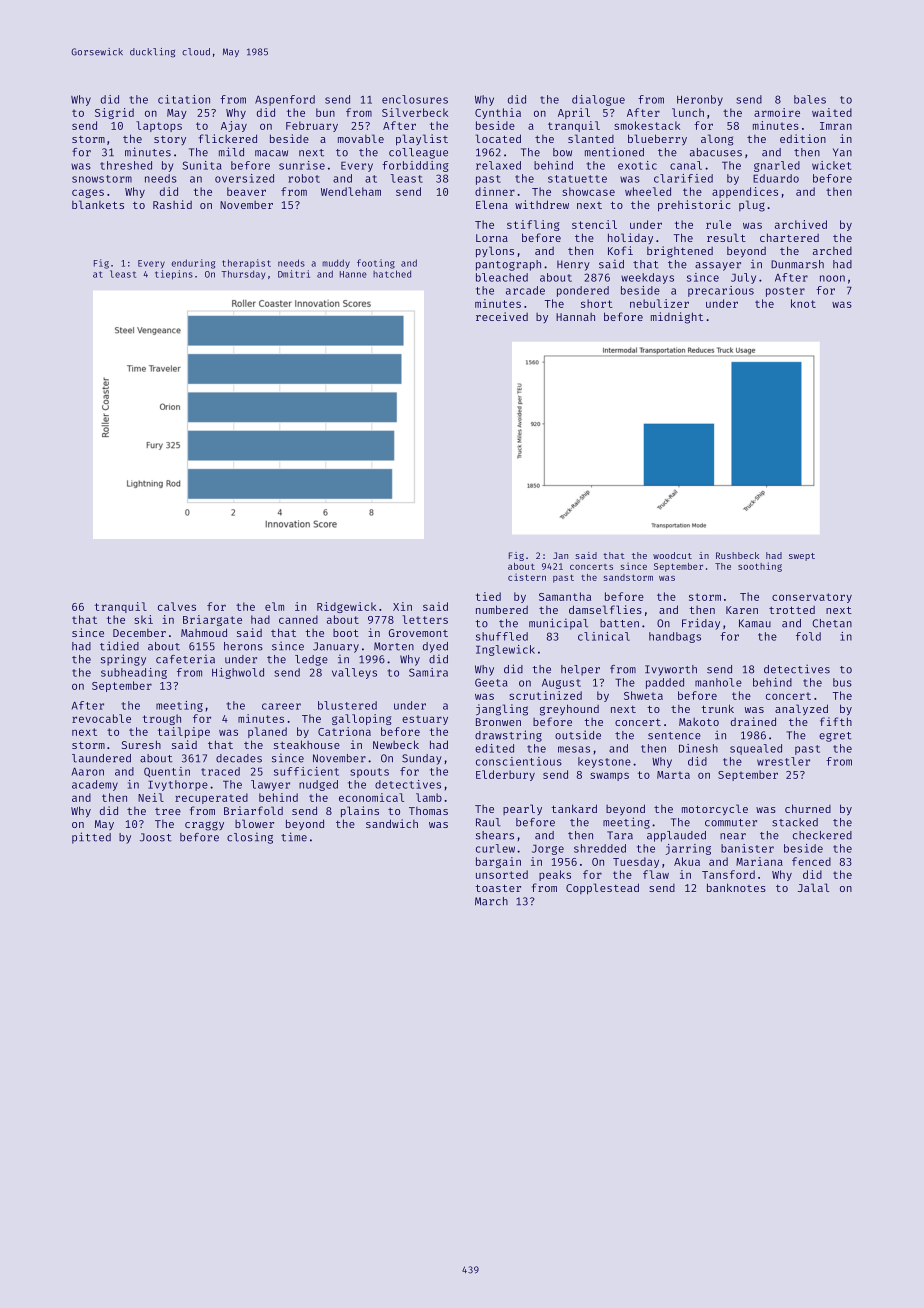 The width and height of the image is (924, 1308). Describe the element at coordinates (88, 771) in the image. I see `Aaron` at that location.
